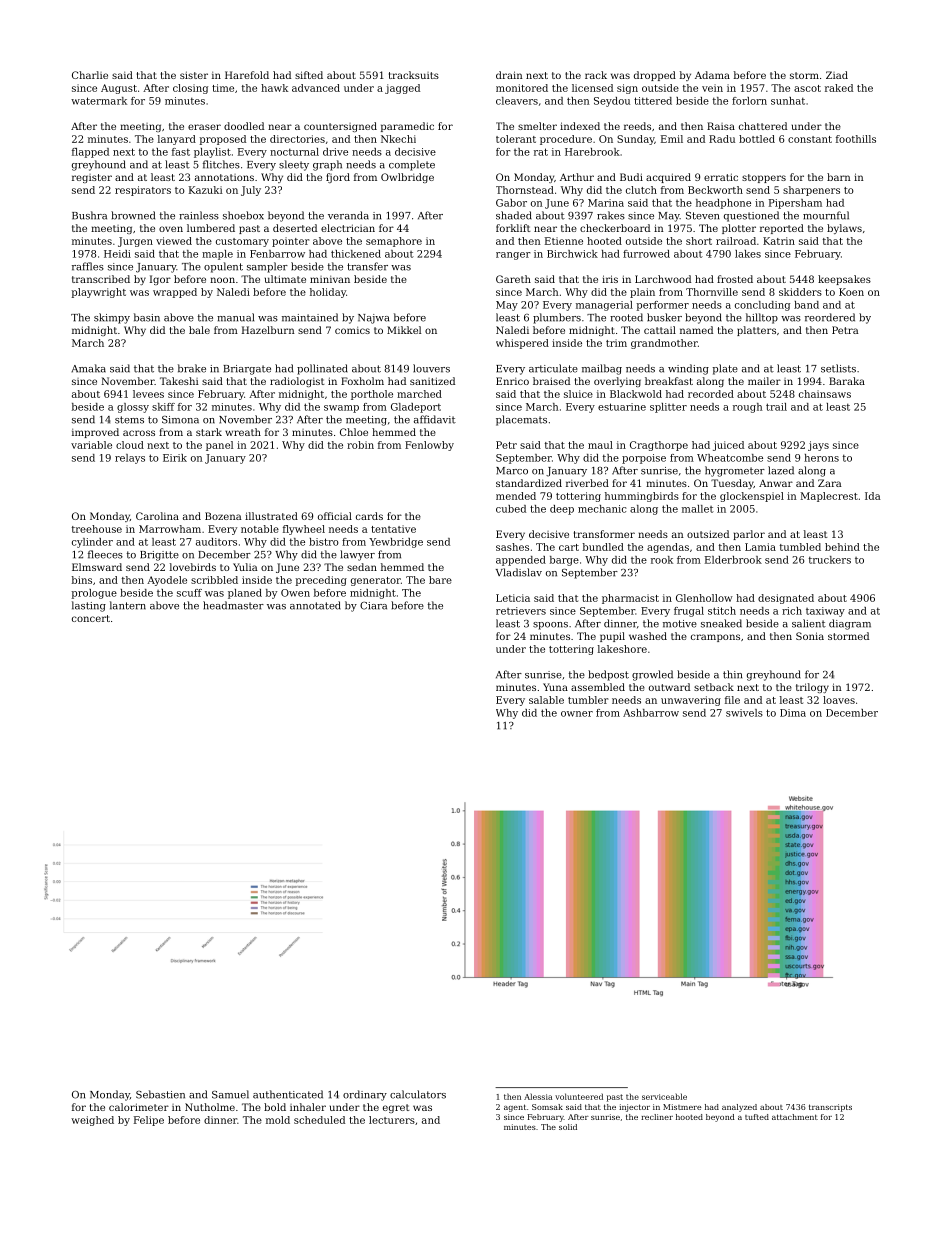  What do you see at coordinates (764, 178) in the screenshot?
I see `stoppers` at bounding box center [764, 178].
